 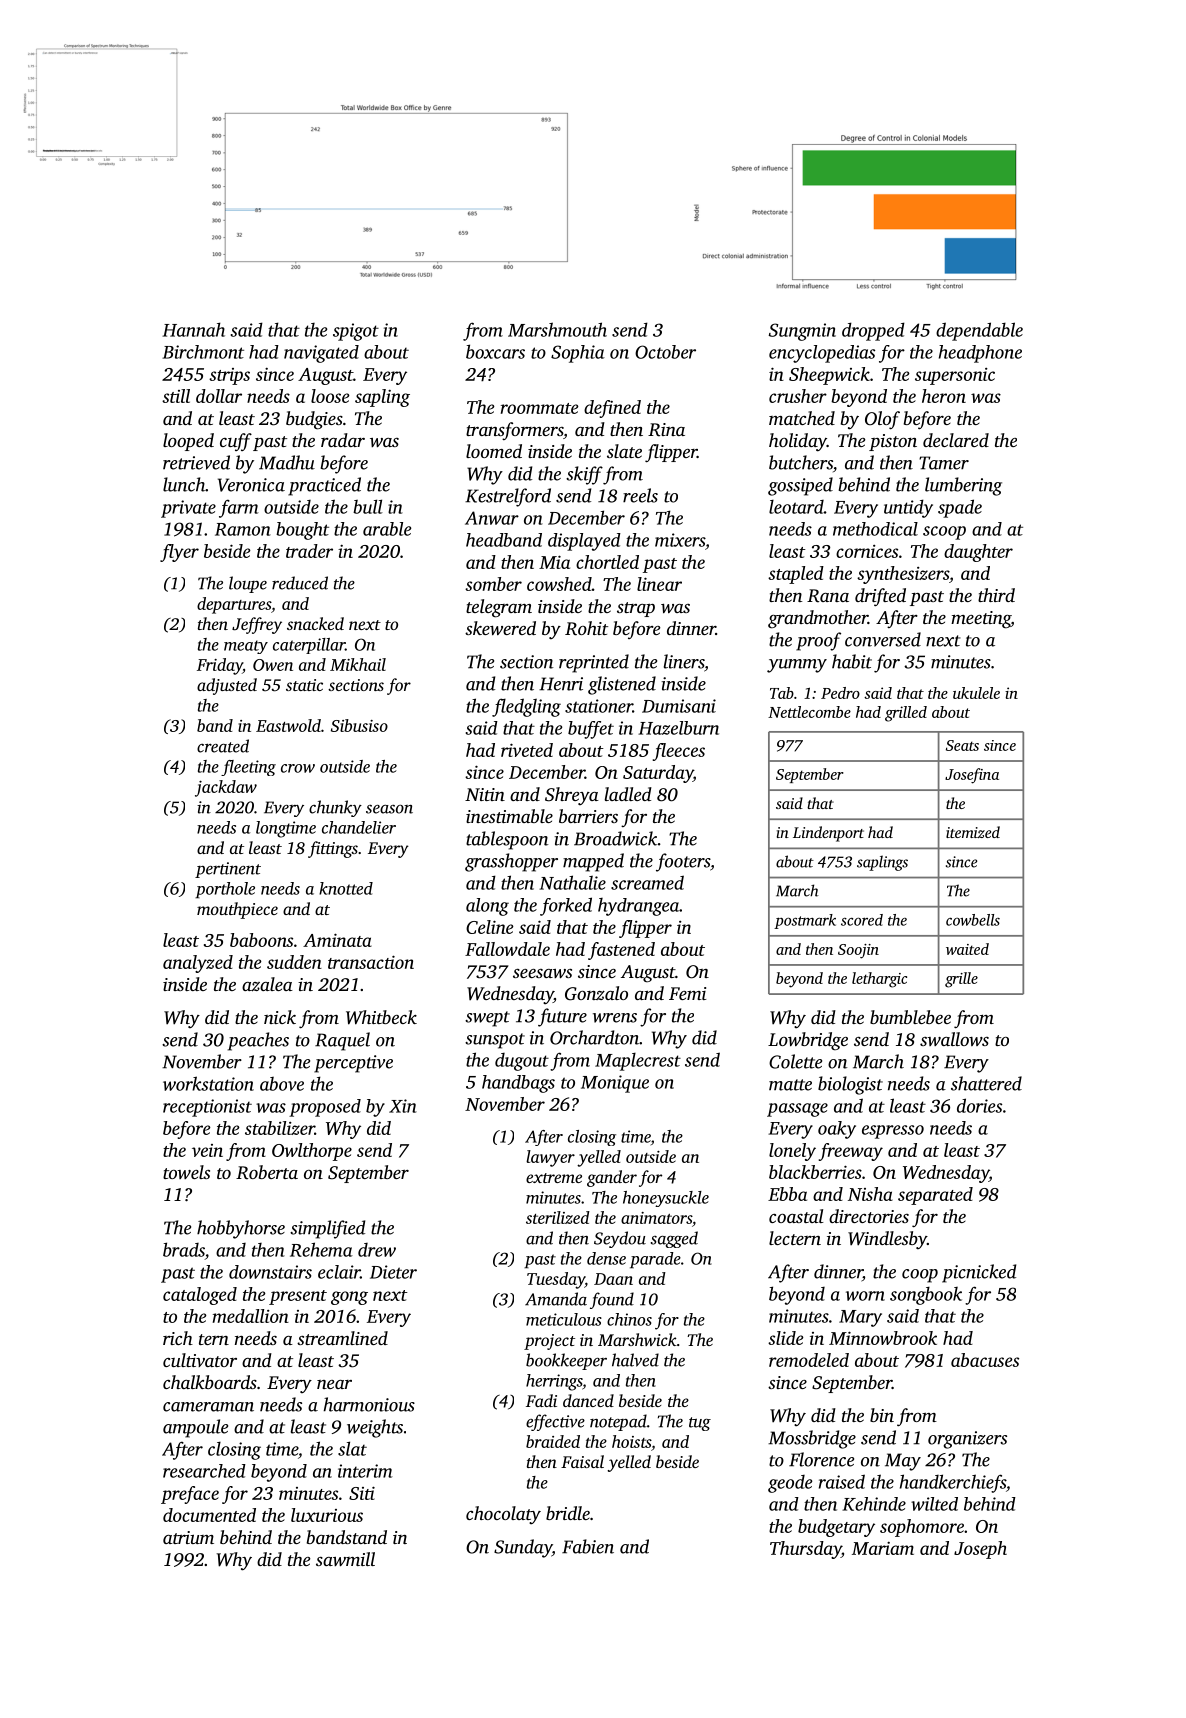 I want to click on ampoule, so click(x=195, y=1428).
